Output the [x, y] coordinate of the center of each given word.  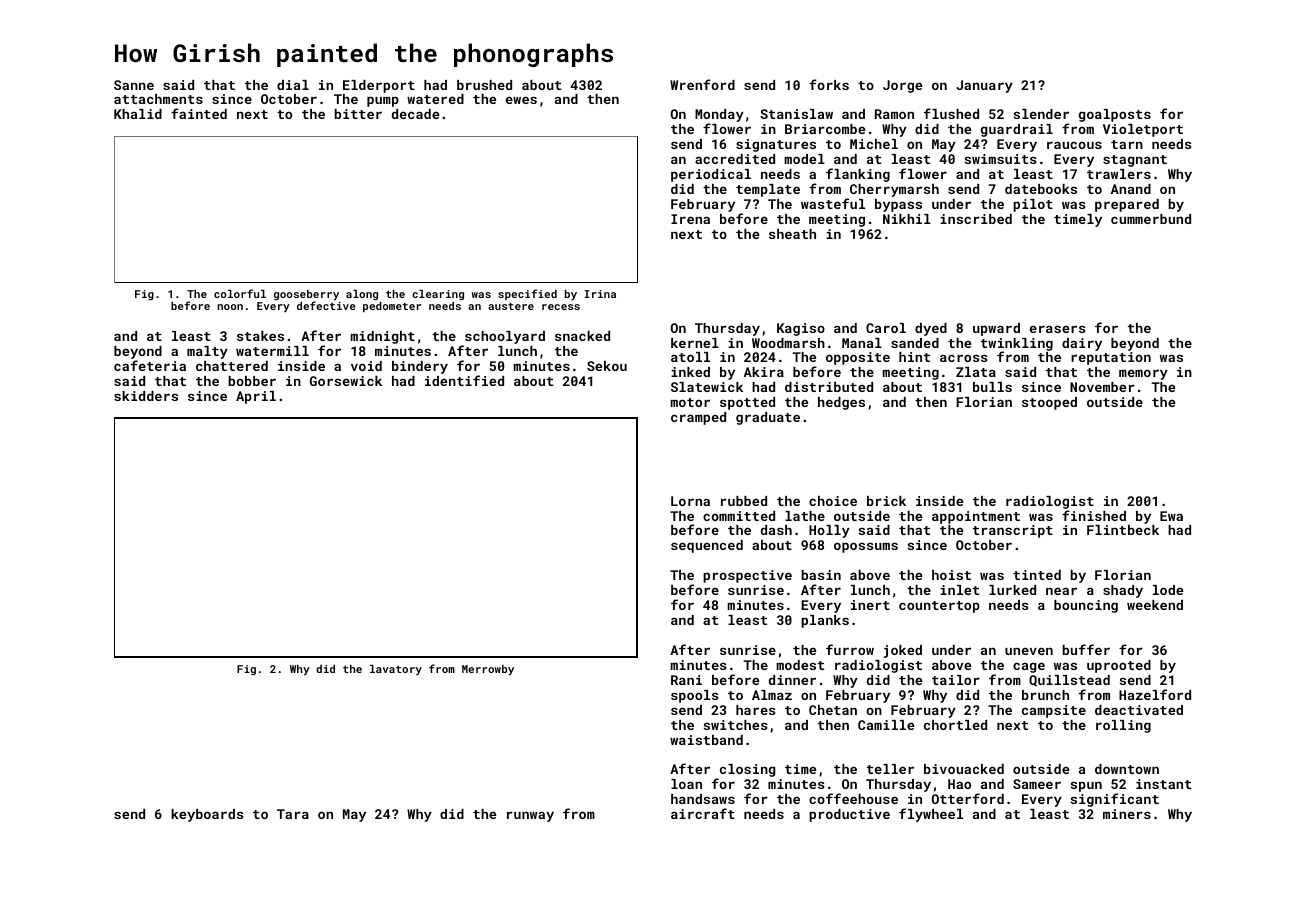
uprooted [1119, 666]
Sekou [607, 366]
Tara [293, 814]
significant [1115, 800]
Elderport [379, 86]
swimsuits [1000, 159]
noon [230, 307]
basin [821, 575]
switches [735, 725]
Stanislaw [796, 114]
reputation [1111, 358]
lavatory [396, 670]
